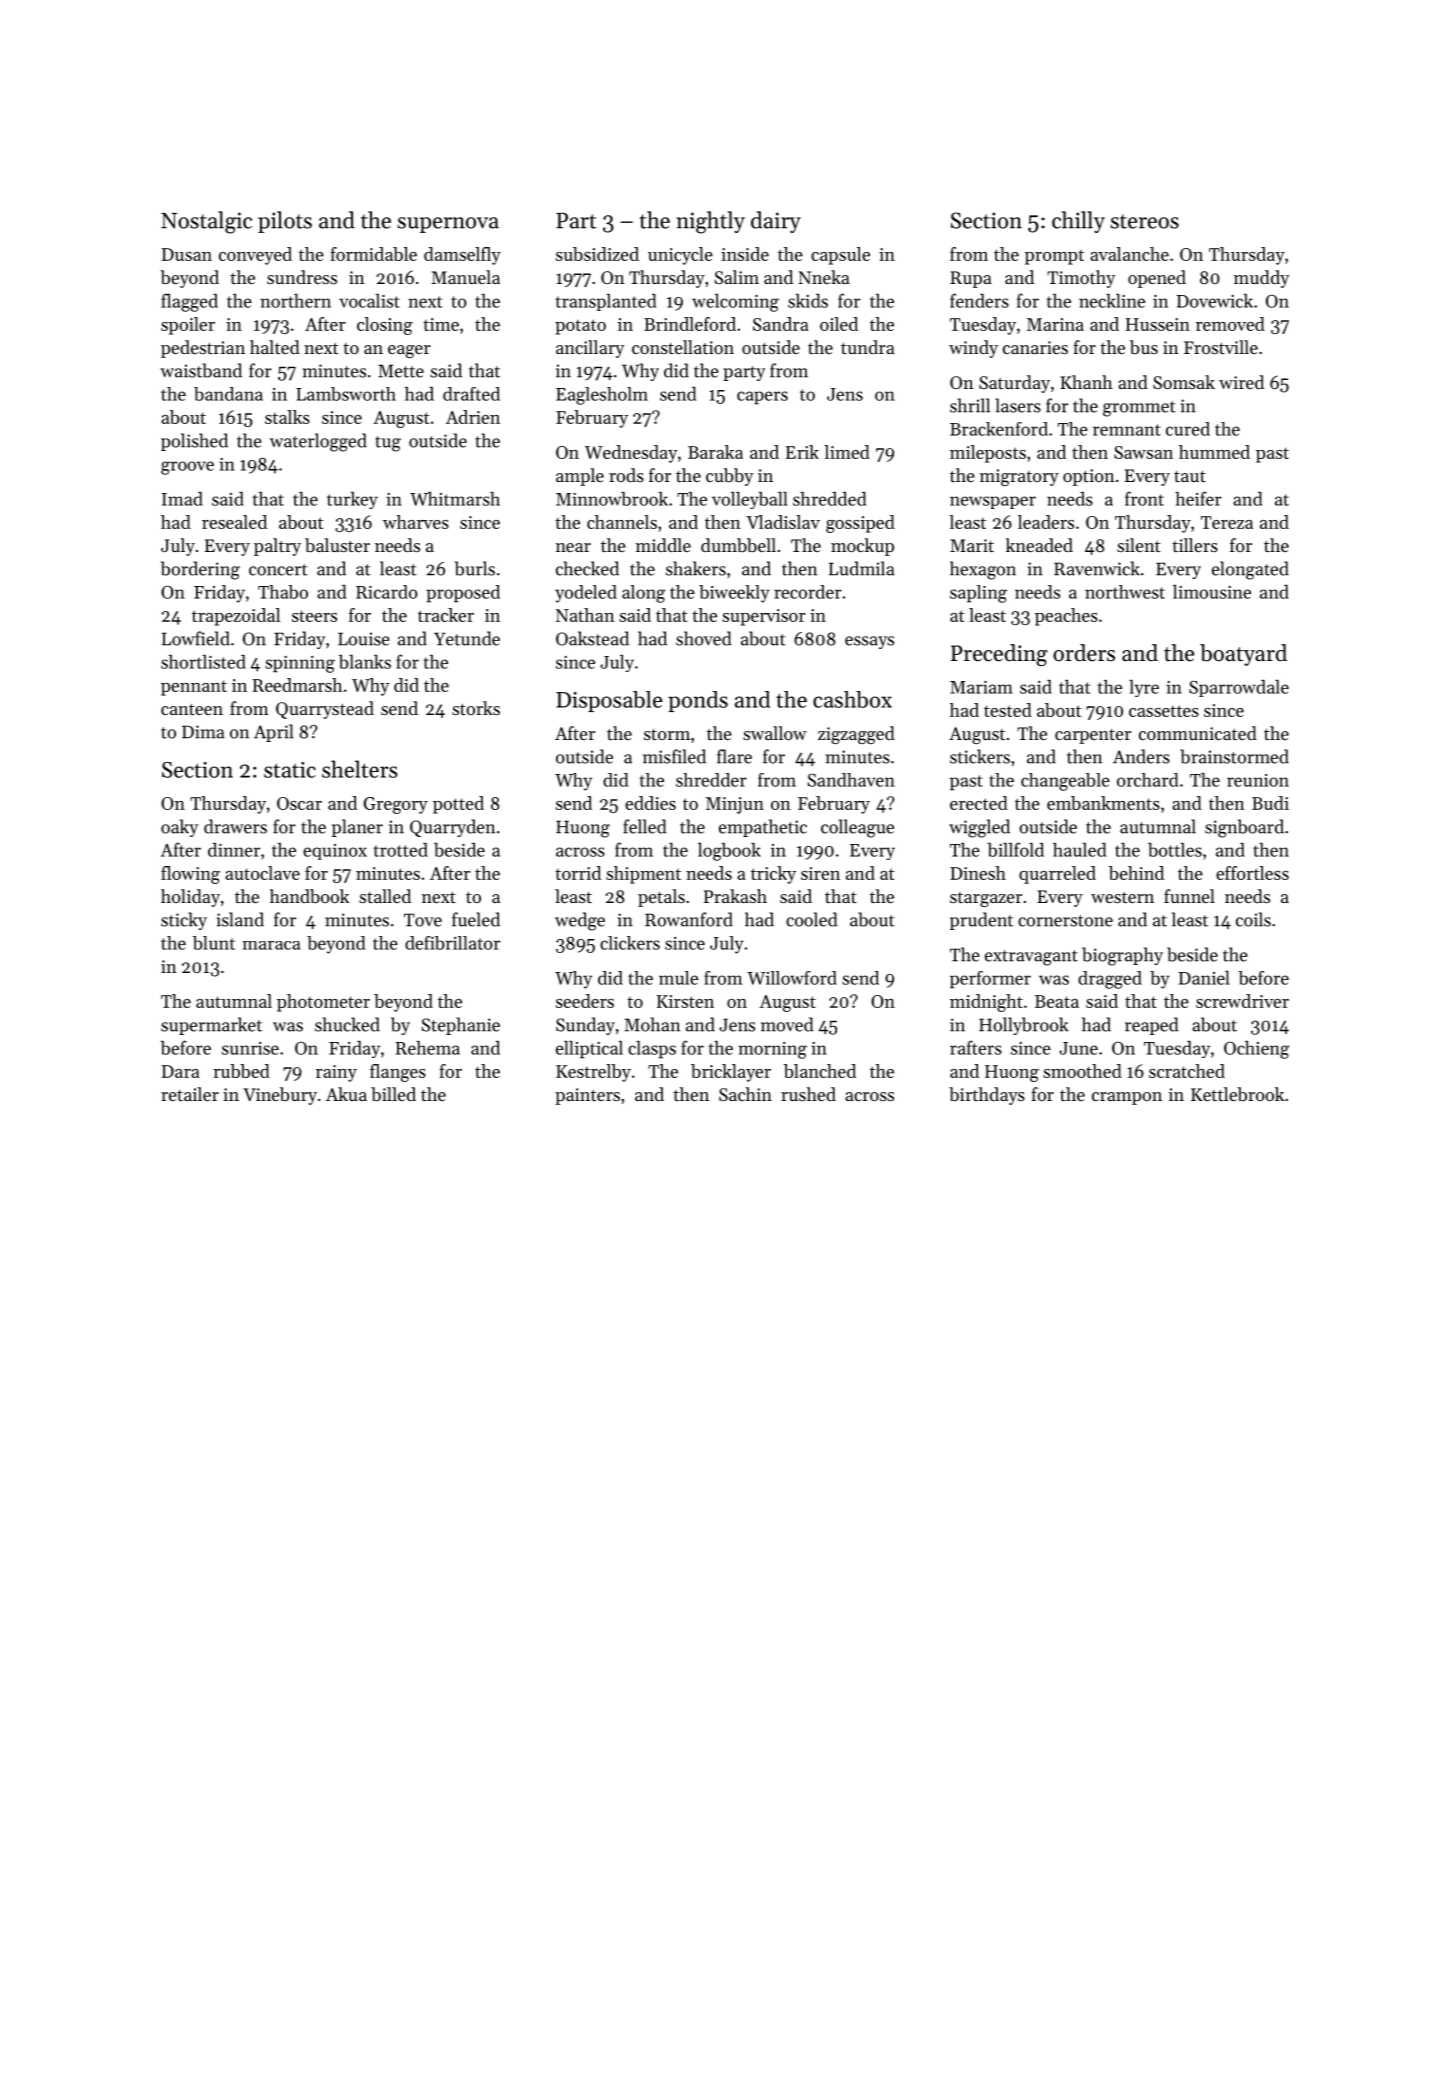 The image size is (1450, 2100). I want to click on stalks, so click(287, 417).
